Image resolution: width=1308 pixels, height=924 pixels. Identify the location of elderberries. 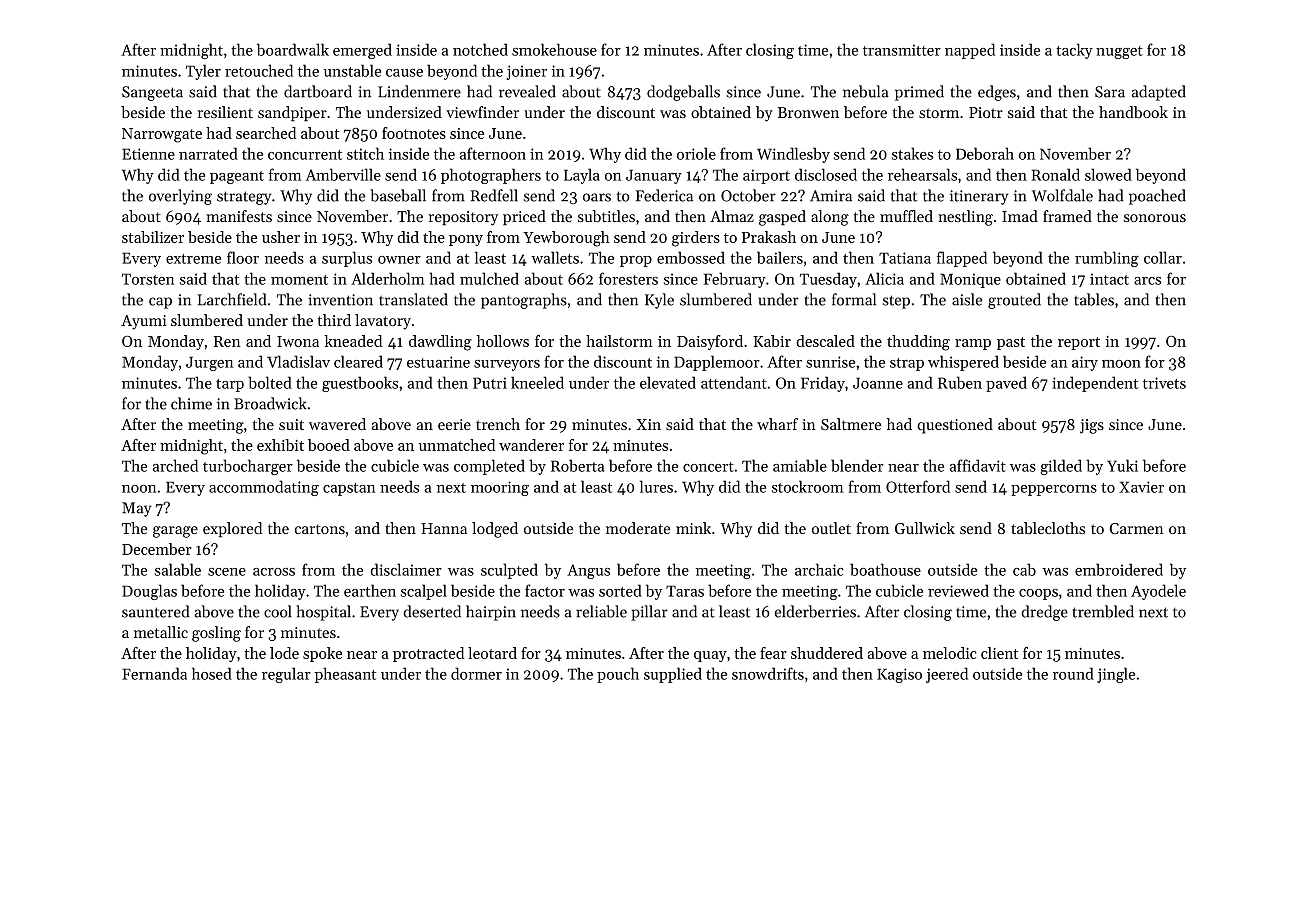
(815, 611).
